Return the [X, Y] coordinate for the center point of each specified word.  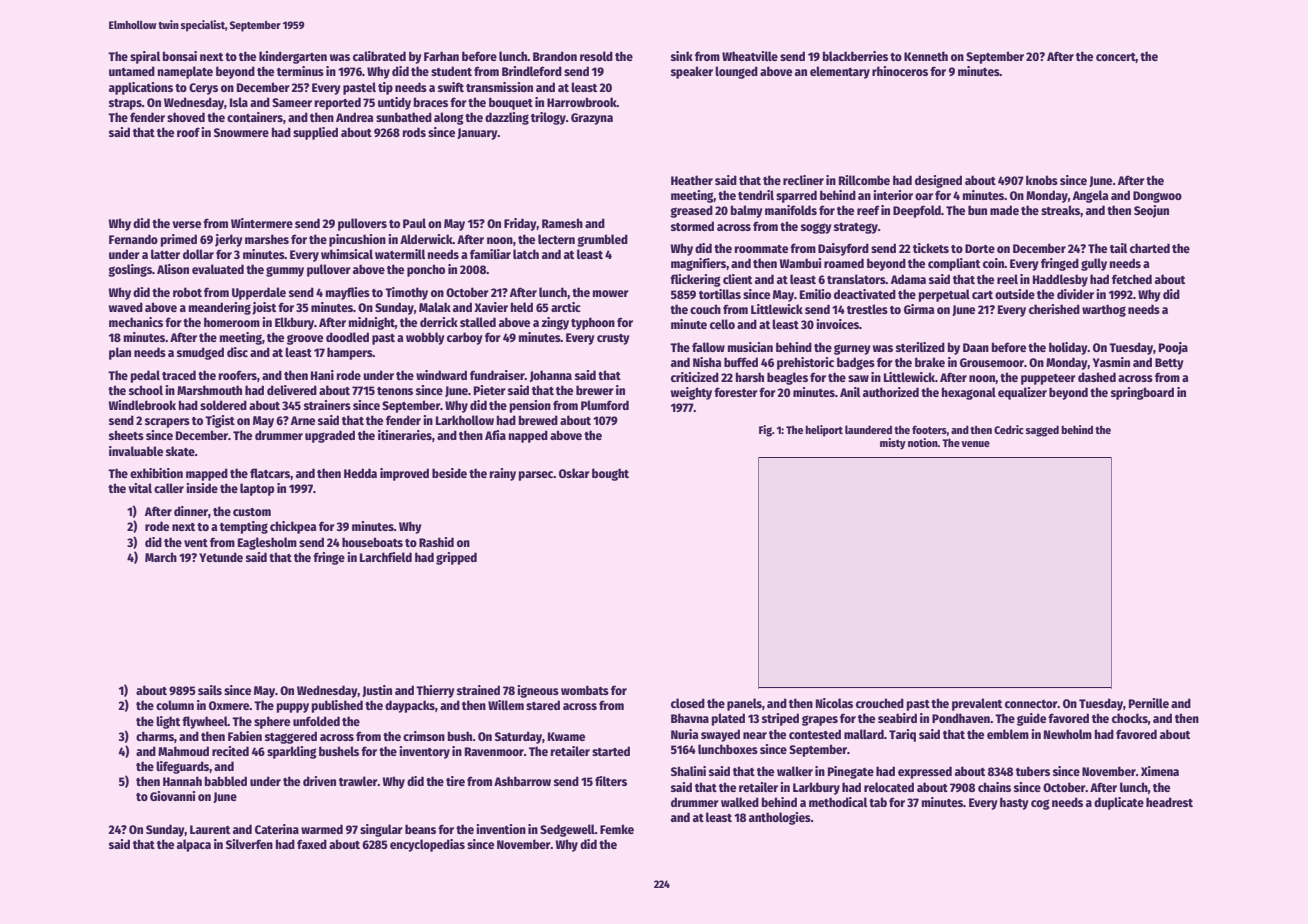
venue [975, 444]
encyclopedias [427, 845]
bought [610, 474]
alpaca [194, 845]
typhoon [593, 323]
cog [1040, 804]
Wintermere [262, 223]
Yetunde [221, 557]
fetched [1132, 279]
